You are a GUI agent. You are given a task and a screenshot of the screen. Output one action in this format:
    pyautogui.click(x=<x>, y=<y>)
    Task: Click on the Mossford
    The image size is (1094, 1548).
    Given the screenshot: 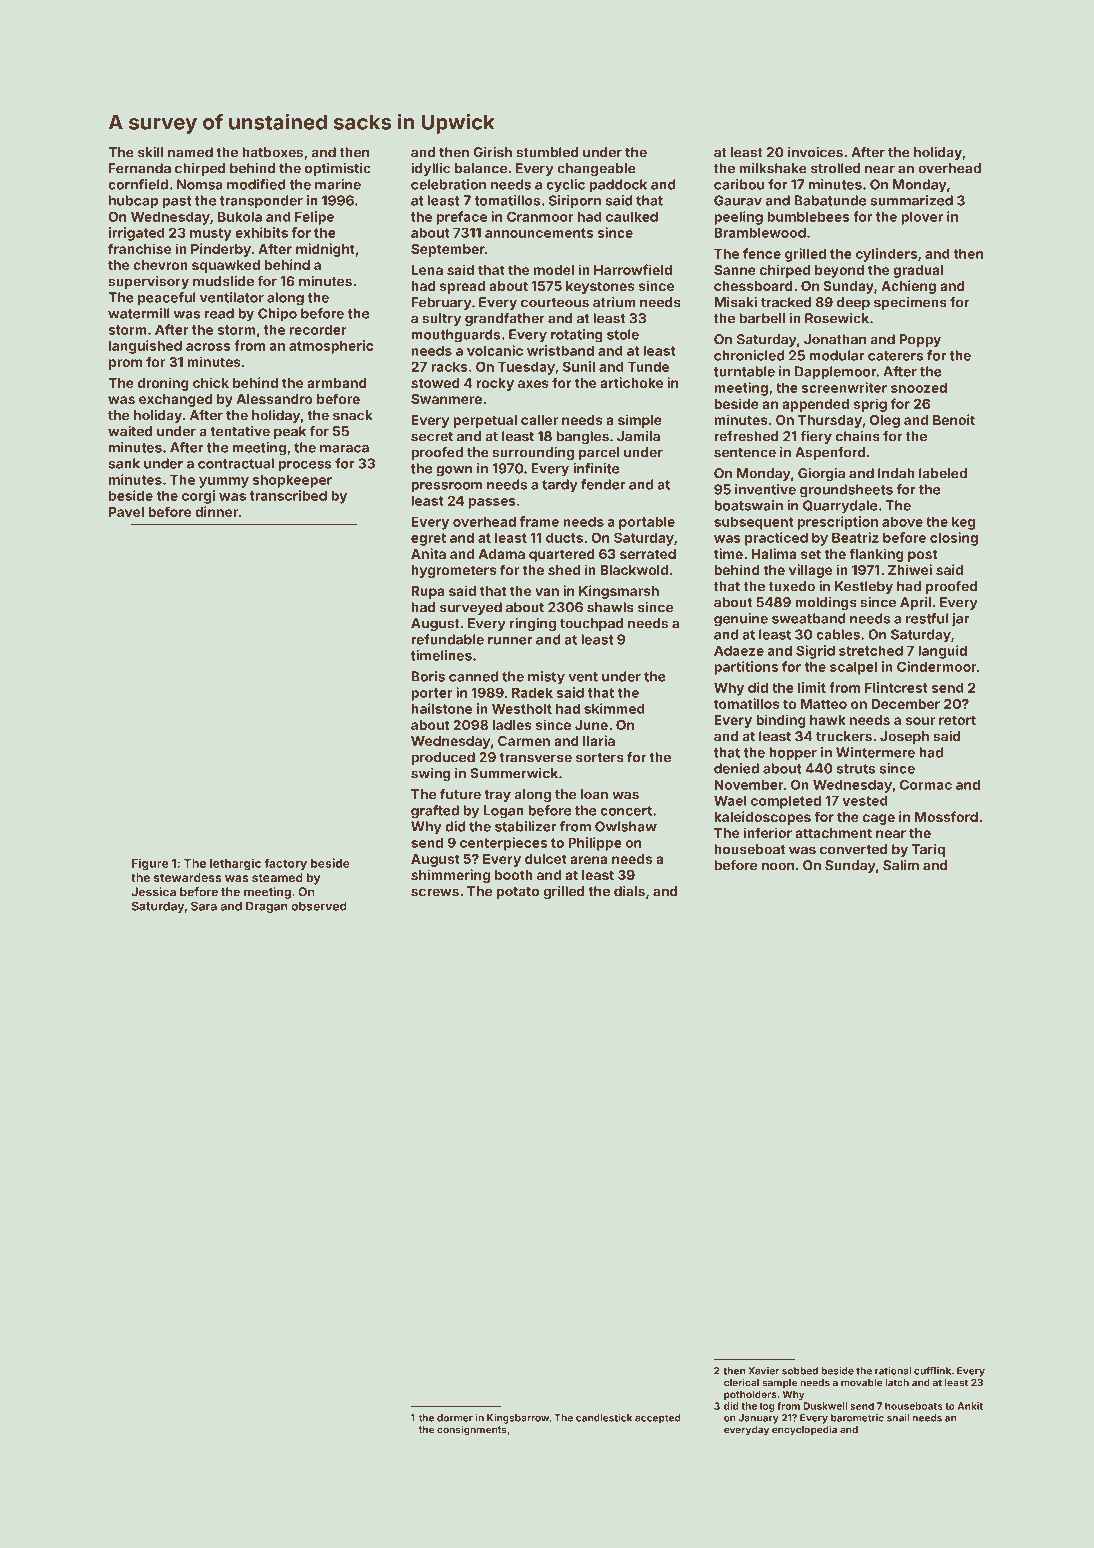 What is the action you would take?
    pyautogui.click(x=946, y=816)
